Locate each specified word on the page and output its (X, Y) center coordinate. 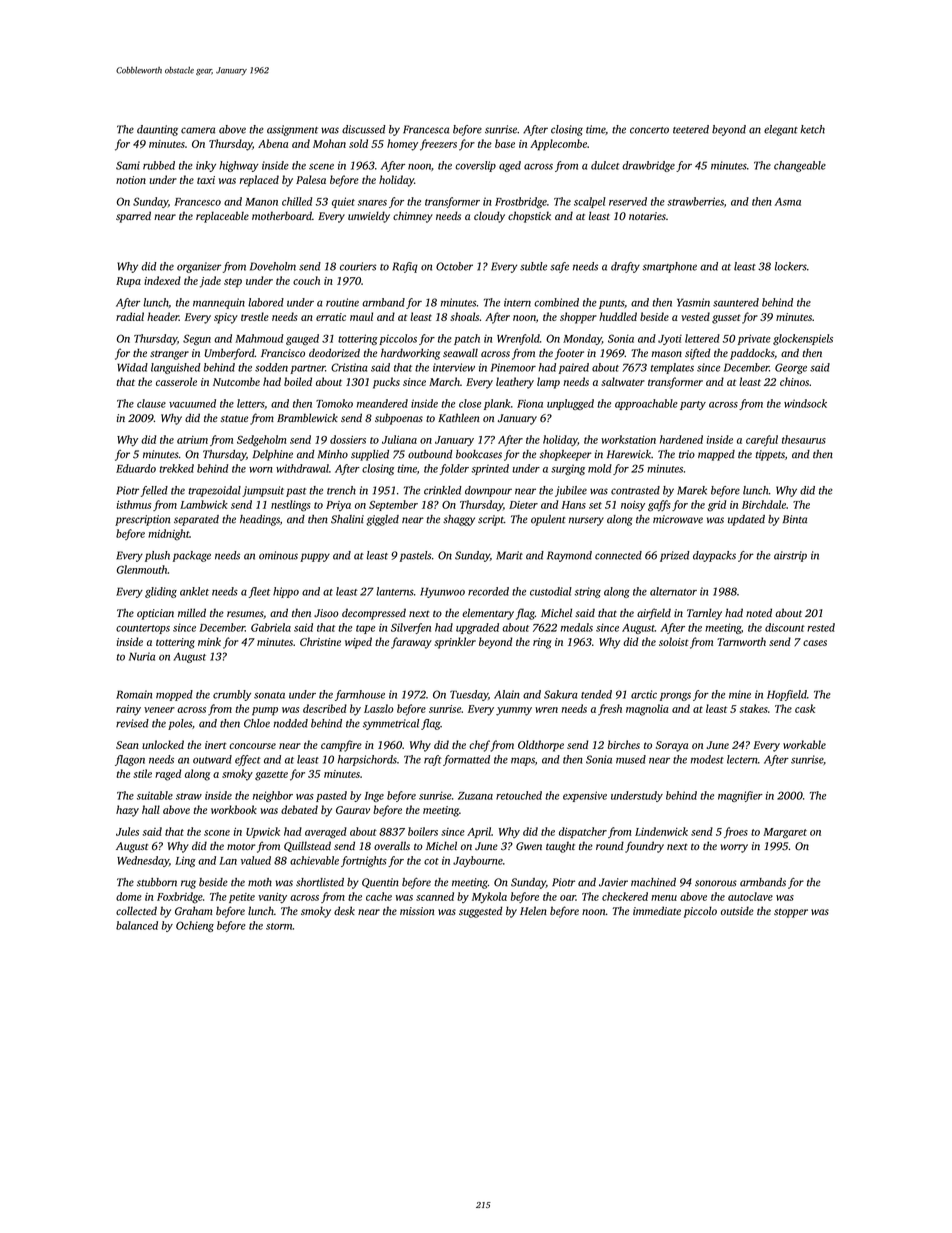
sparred (133, 217)
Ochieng (195, 926)
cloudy (489, 217)
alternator (673, 591)
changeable (800, 166)
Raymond (569, 556)
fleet (259, 592)
